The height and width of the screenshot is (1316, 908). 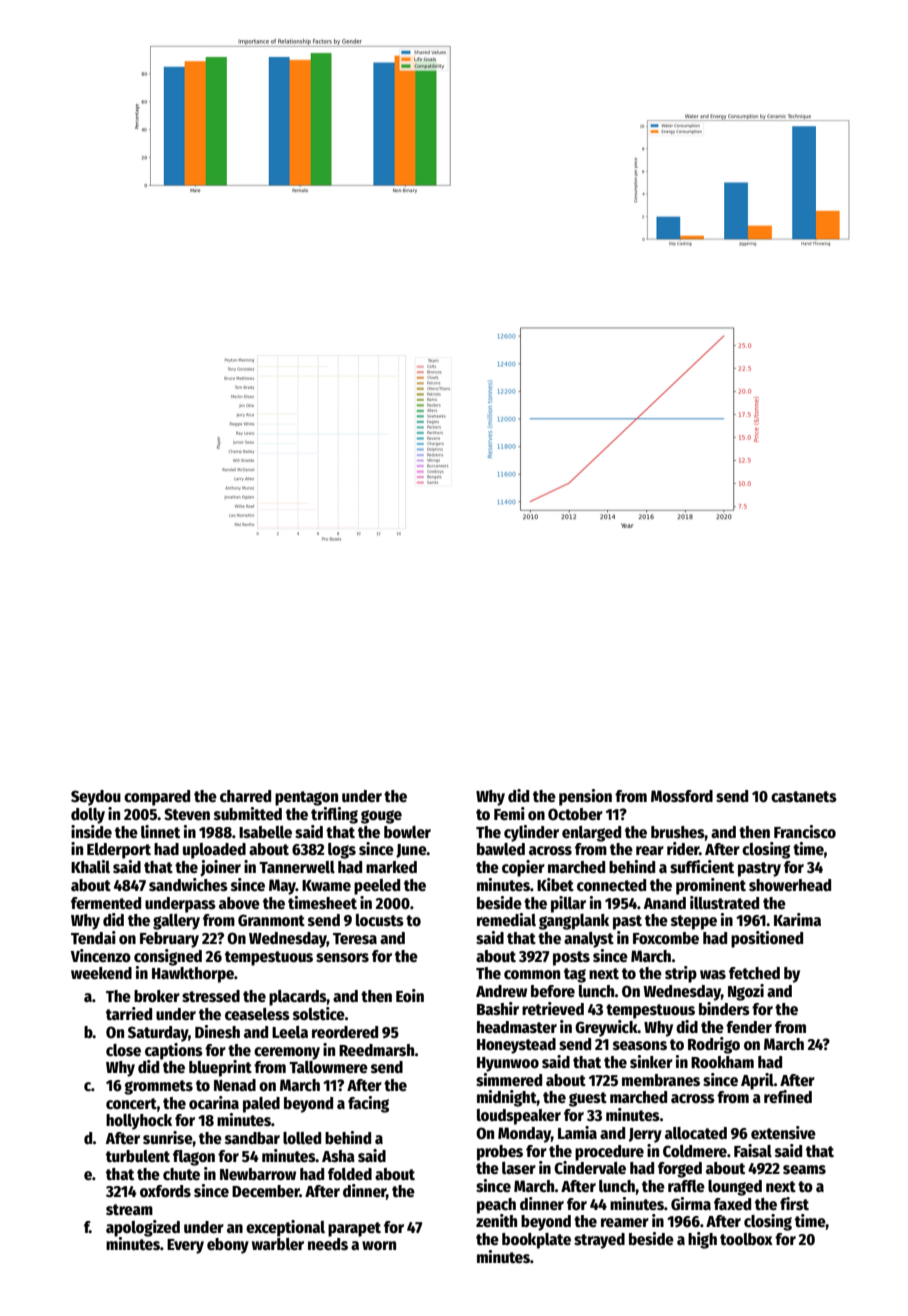 I want to click on compared, so click(x=157, y=798).
